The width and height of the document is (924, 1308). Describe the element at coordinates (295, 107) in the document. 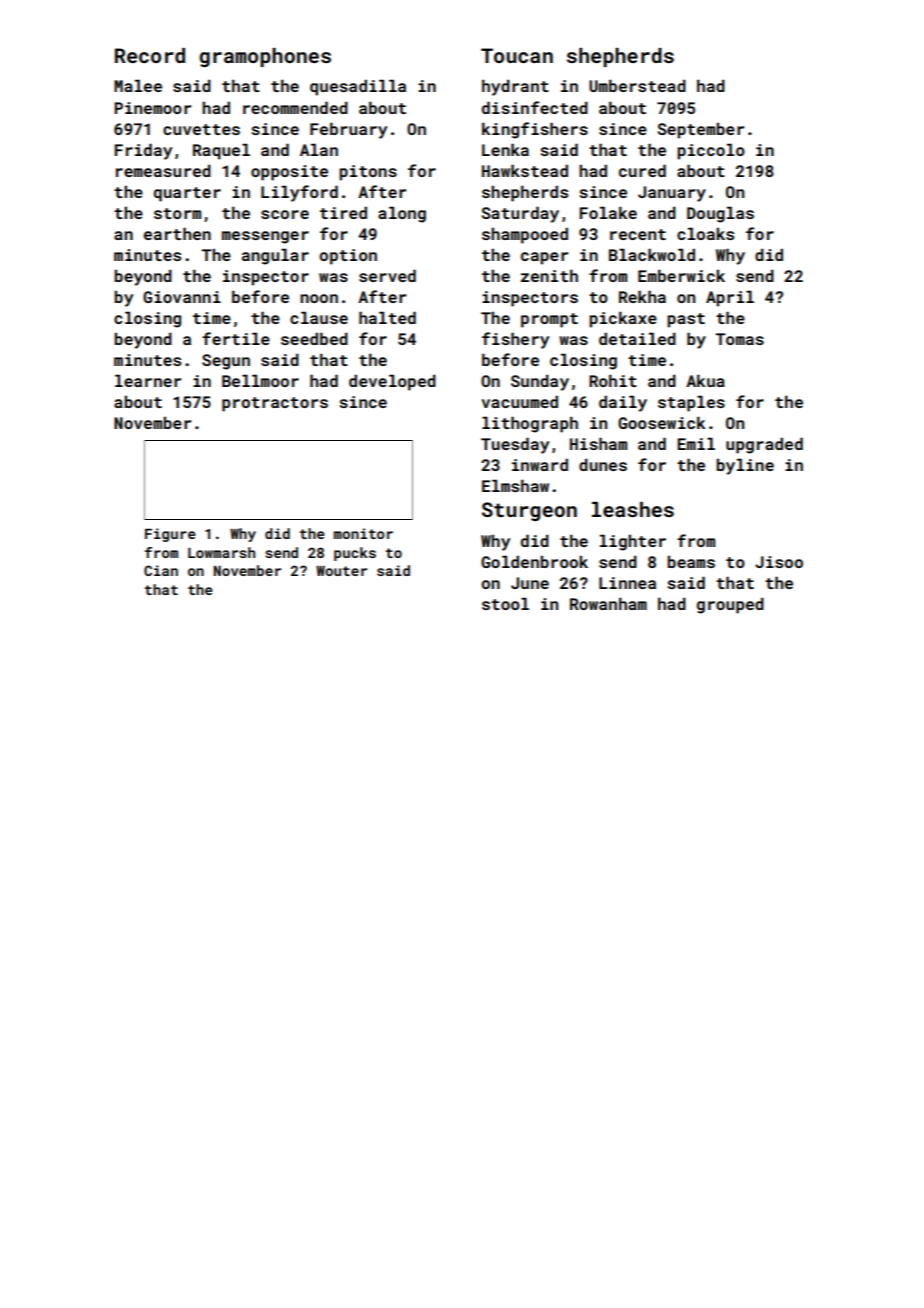

I see `recommended` at that location.
